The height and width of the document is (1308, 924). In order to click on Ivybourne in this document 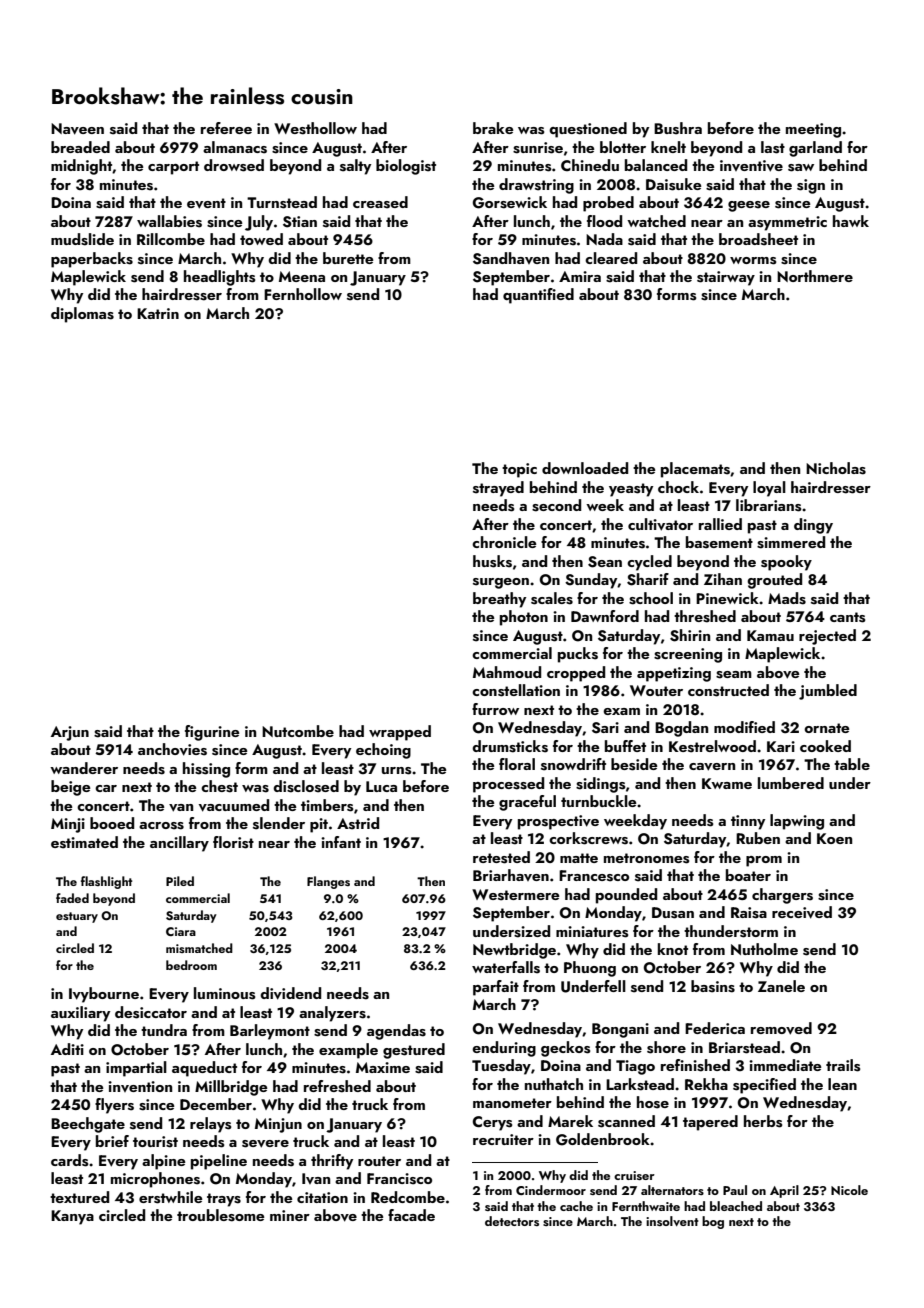, I will do `click(104, 995)`.
